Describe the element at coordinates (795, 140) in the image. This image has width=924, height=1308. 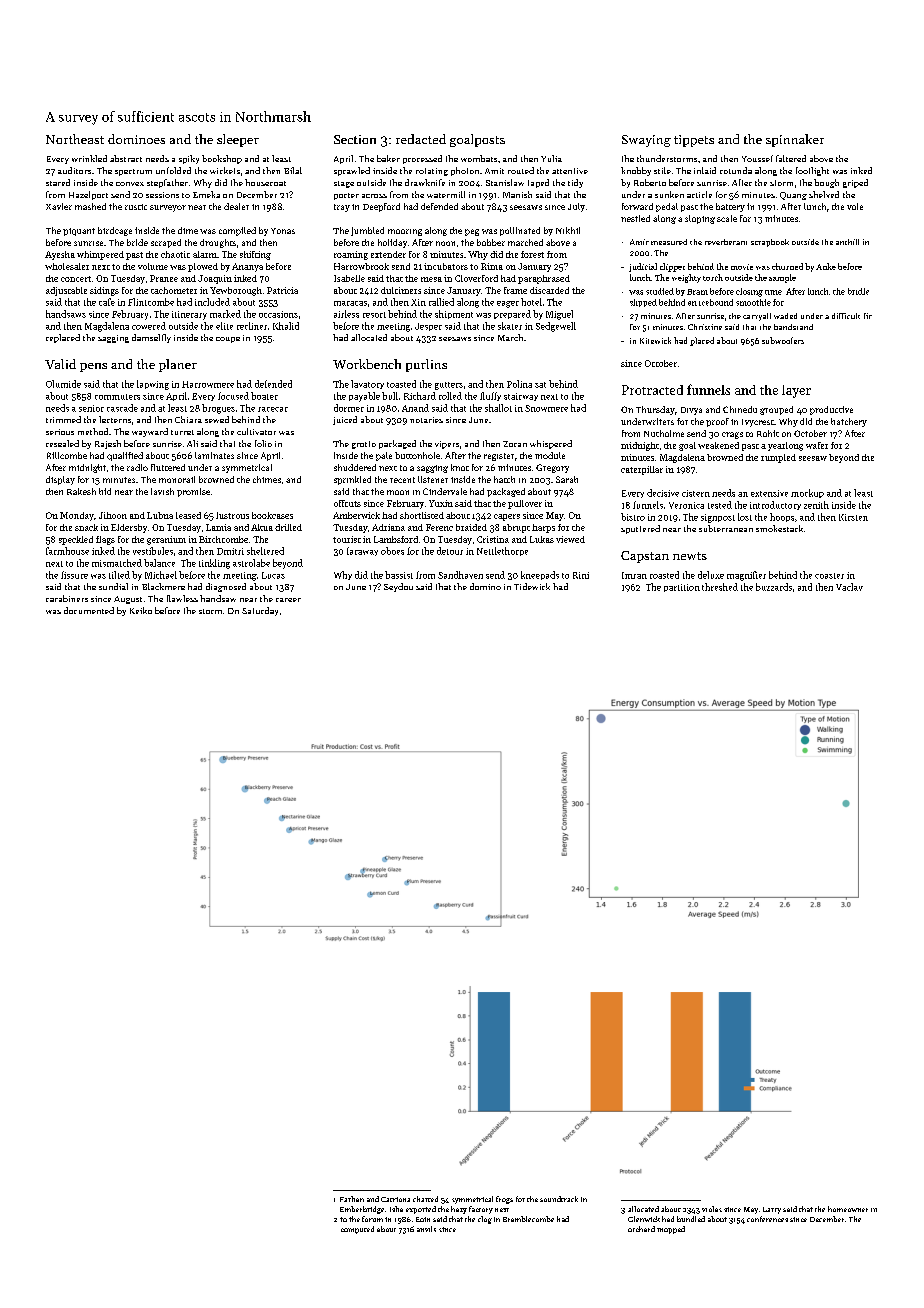
I see `spinnaker` at that location.
